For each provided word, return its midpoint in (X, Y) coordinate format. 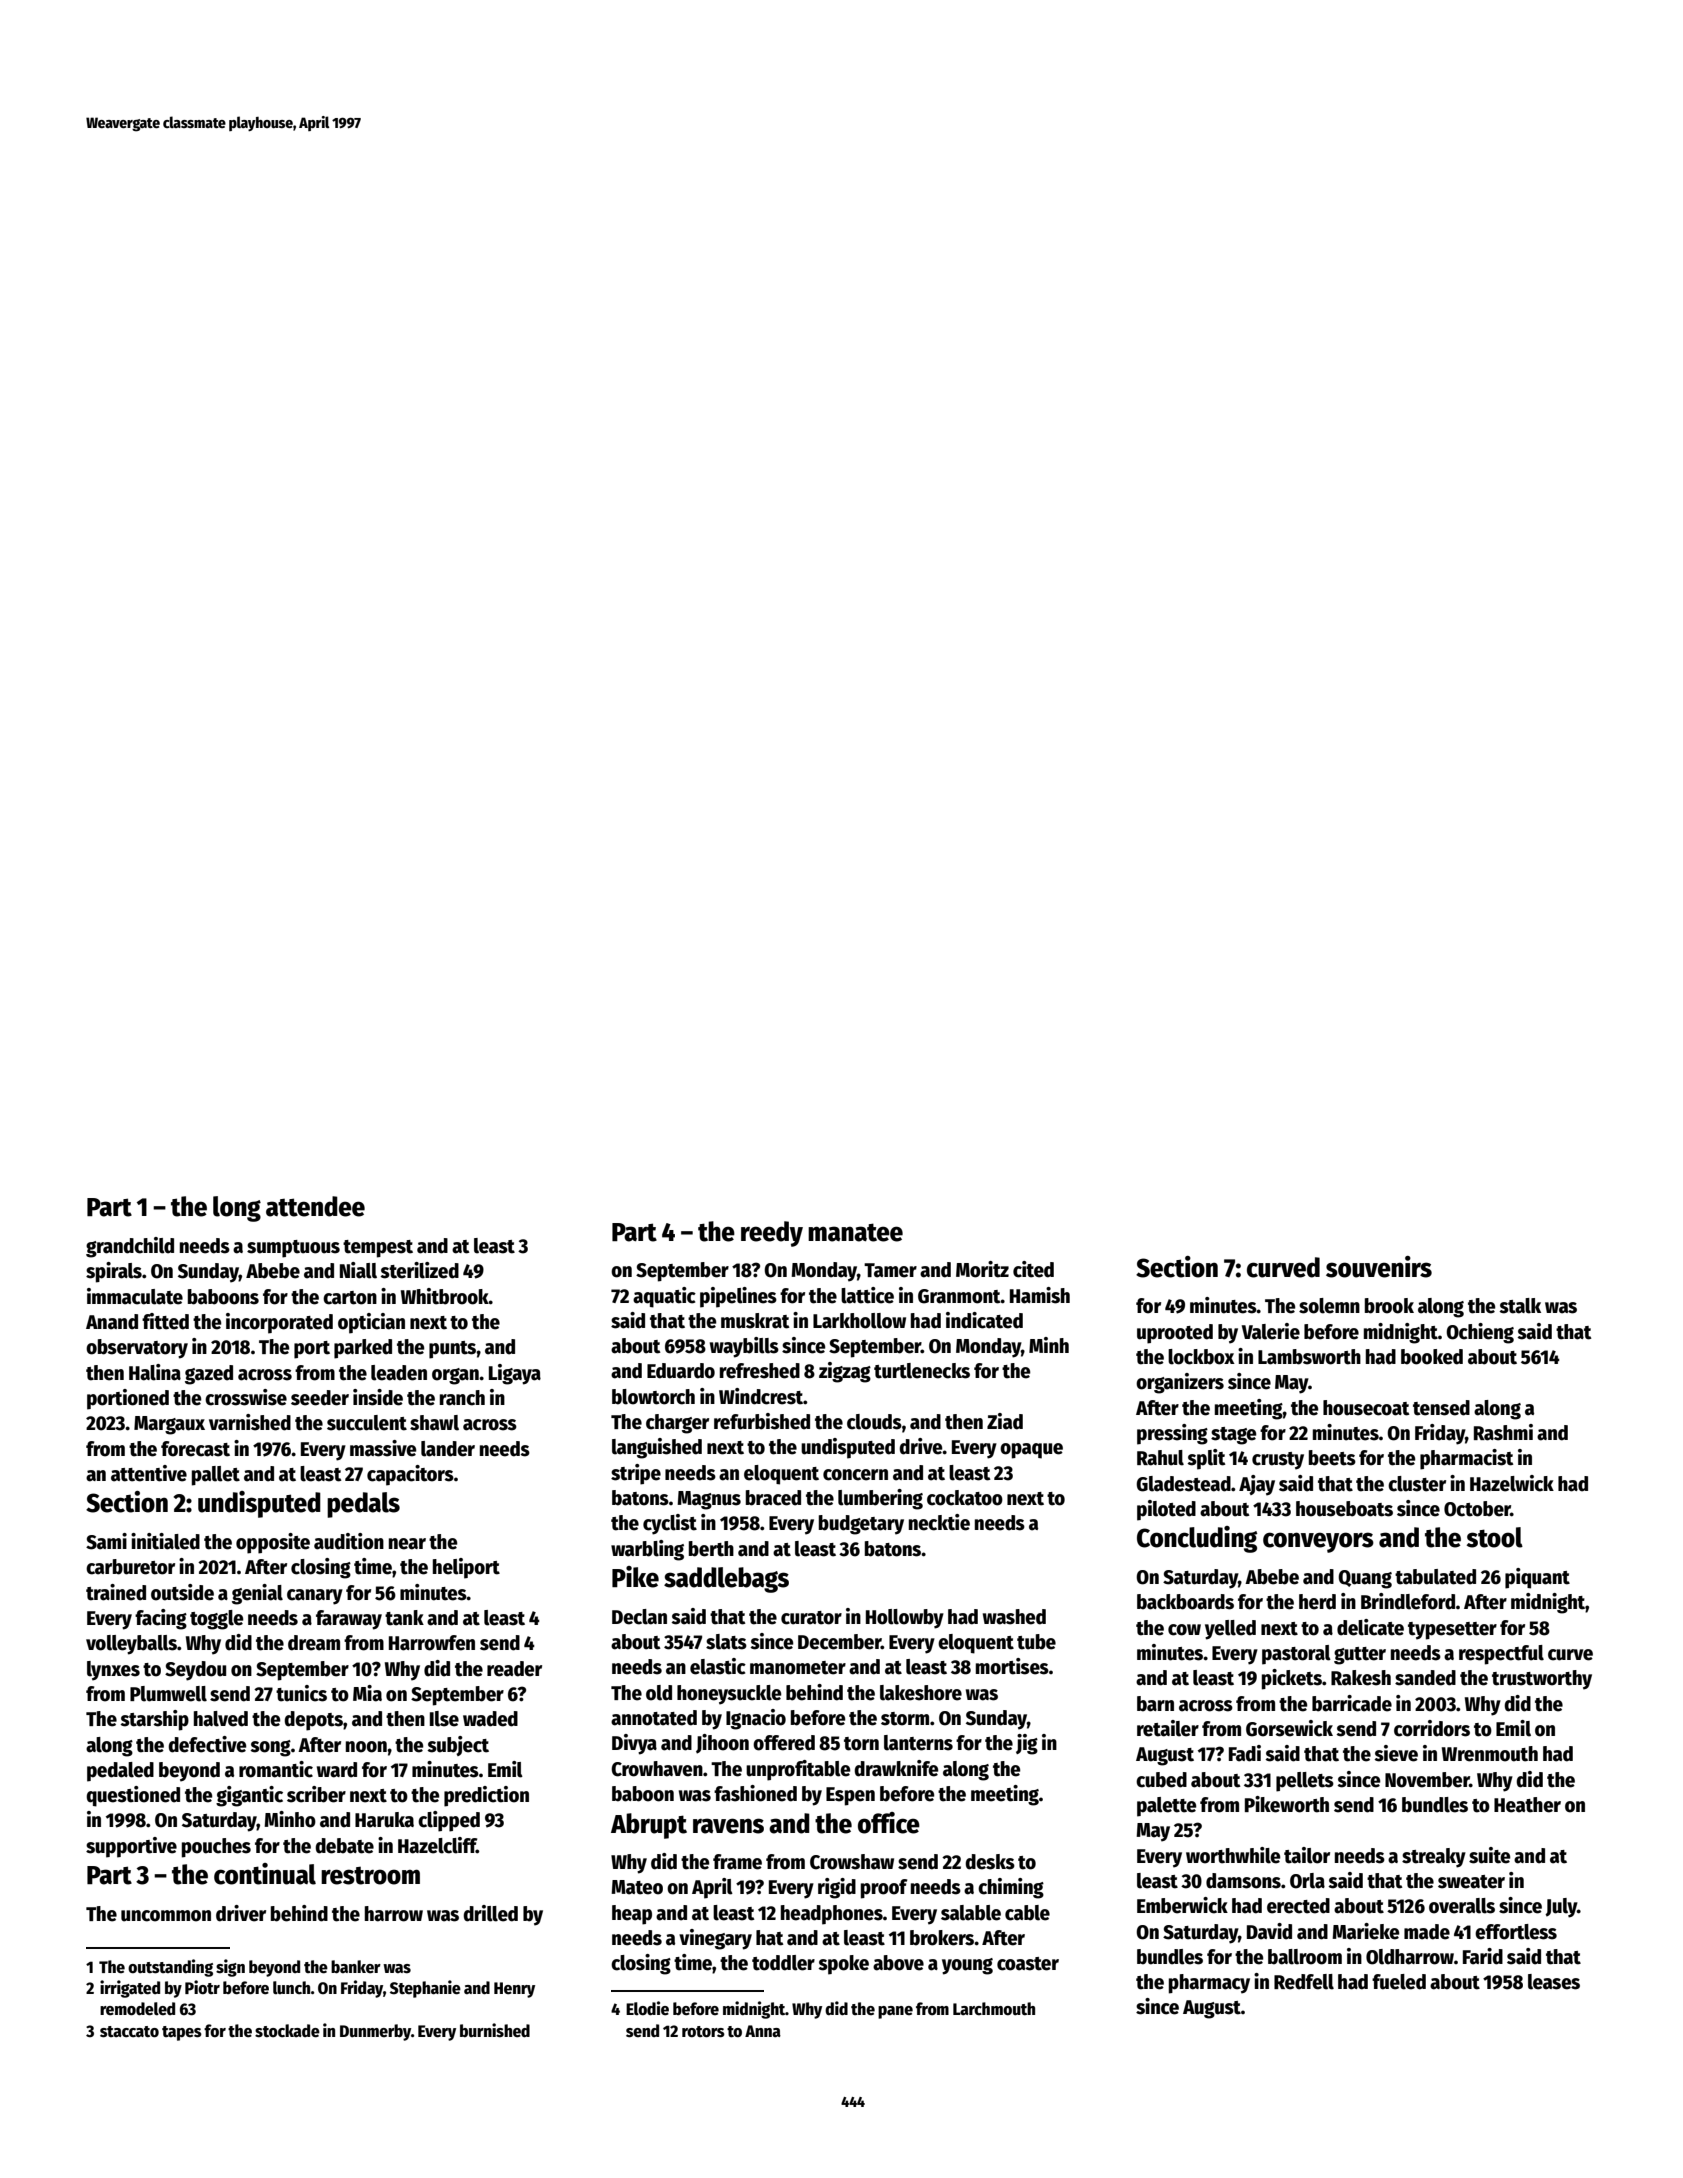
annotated (654, 1718)
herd (1317, 1602)
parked (363, 1349)
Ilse (444, 1719)
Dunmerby (375, 2032)
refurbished (762, 1421)
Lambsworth (1309, 1357)
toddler (783, 1963)
